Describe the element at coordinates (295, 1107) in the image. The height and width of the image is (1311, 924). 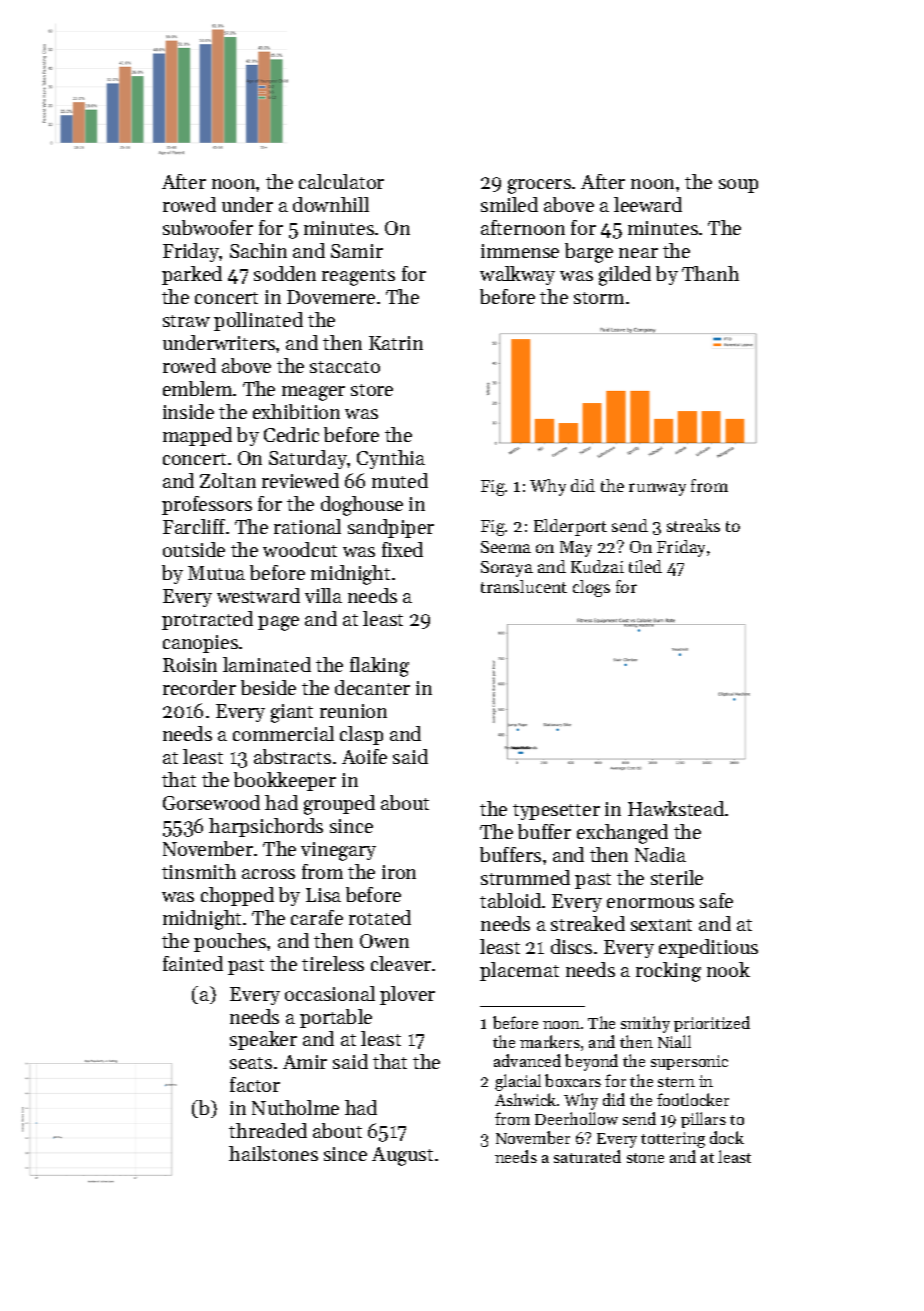
I see `Nutholme` at that location.
